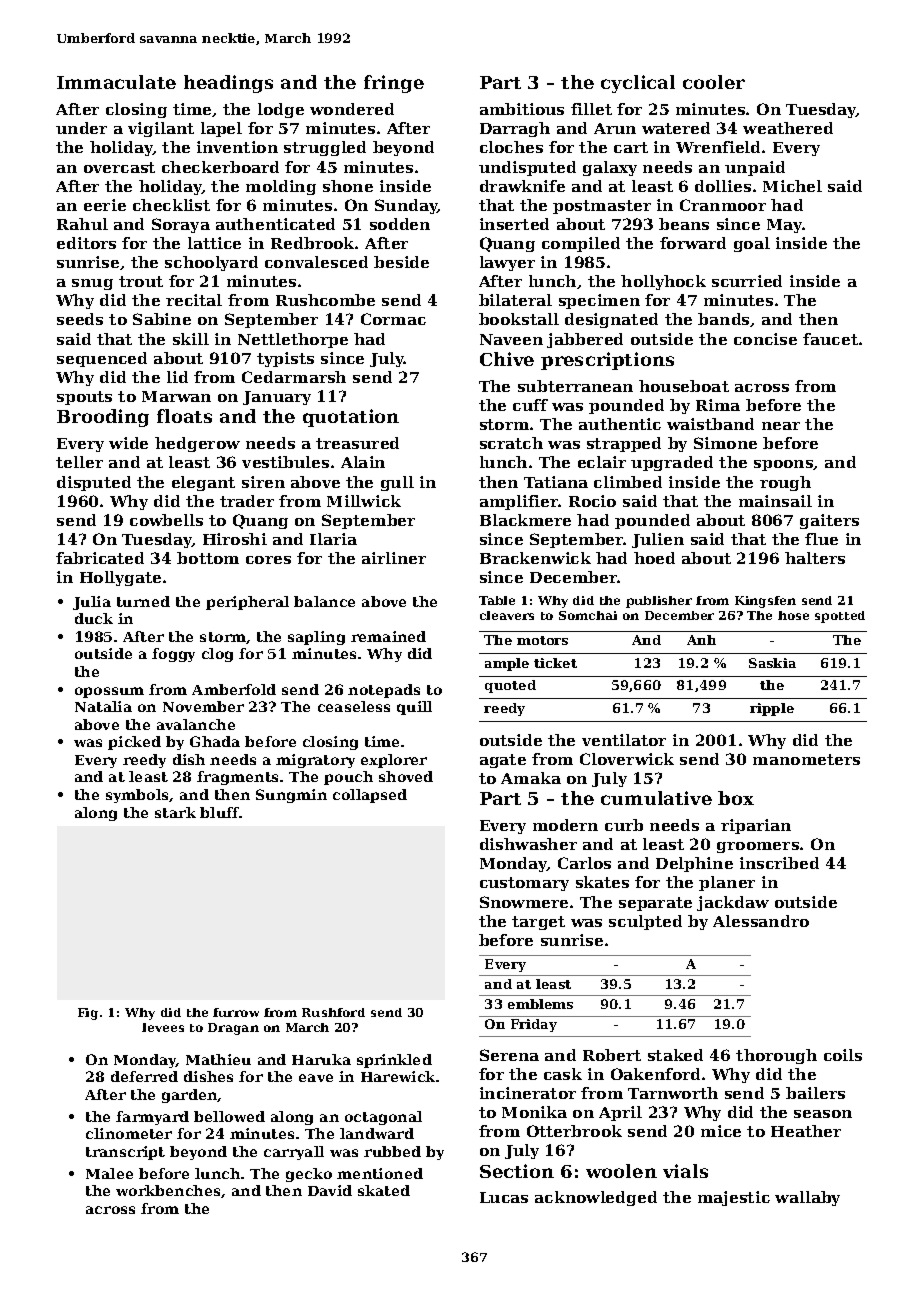 This screenshot has height=1308, width=924. What do you see at coordinates (807, 1198) in the screenshot?
I see `wallaby` at bounding box center [807, 1198].
